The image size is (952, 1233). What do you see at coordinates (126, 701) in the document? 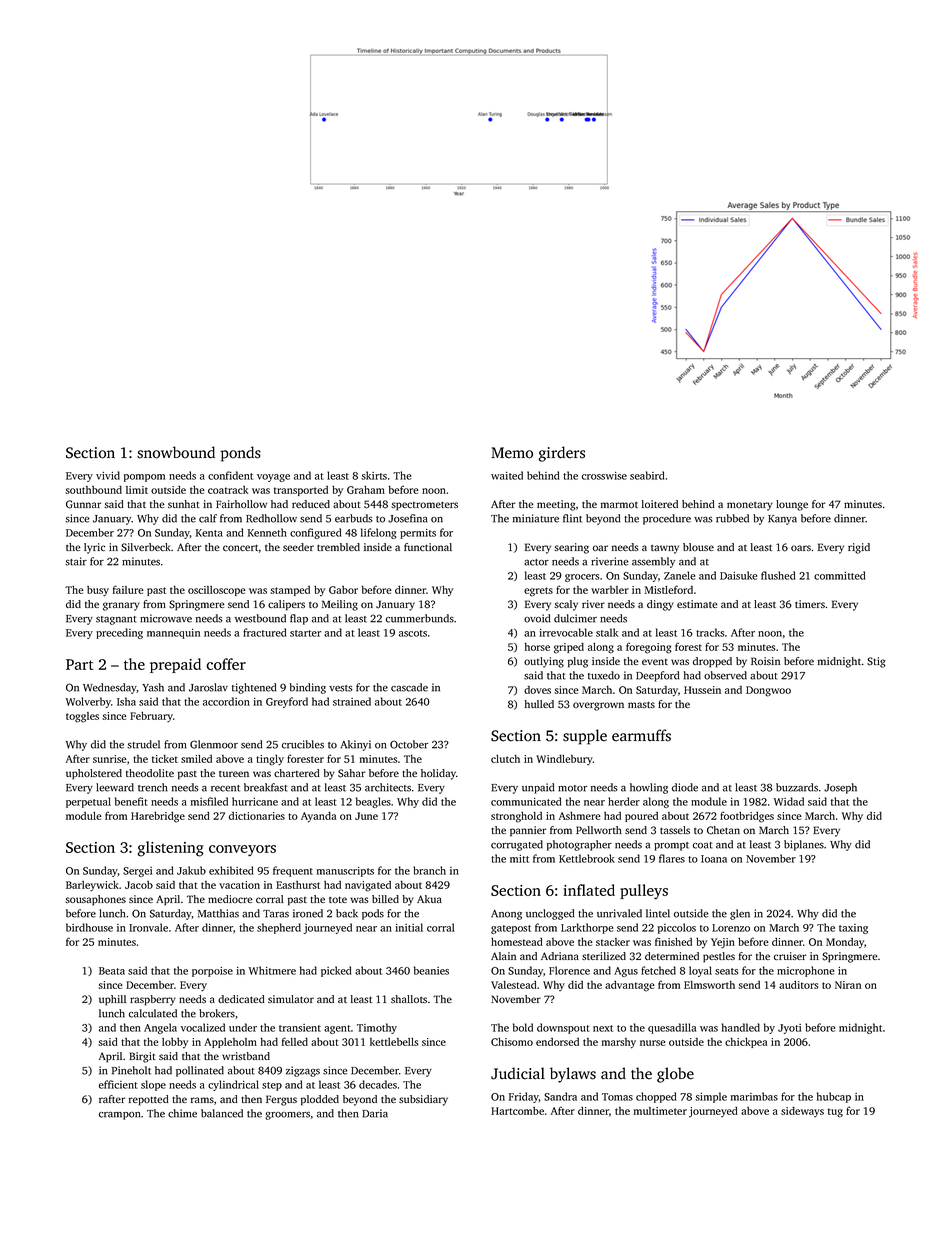
I see `Isha` at bounding box center [126, 701].
